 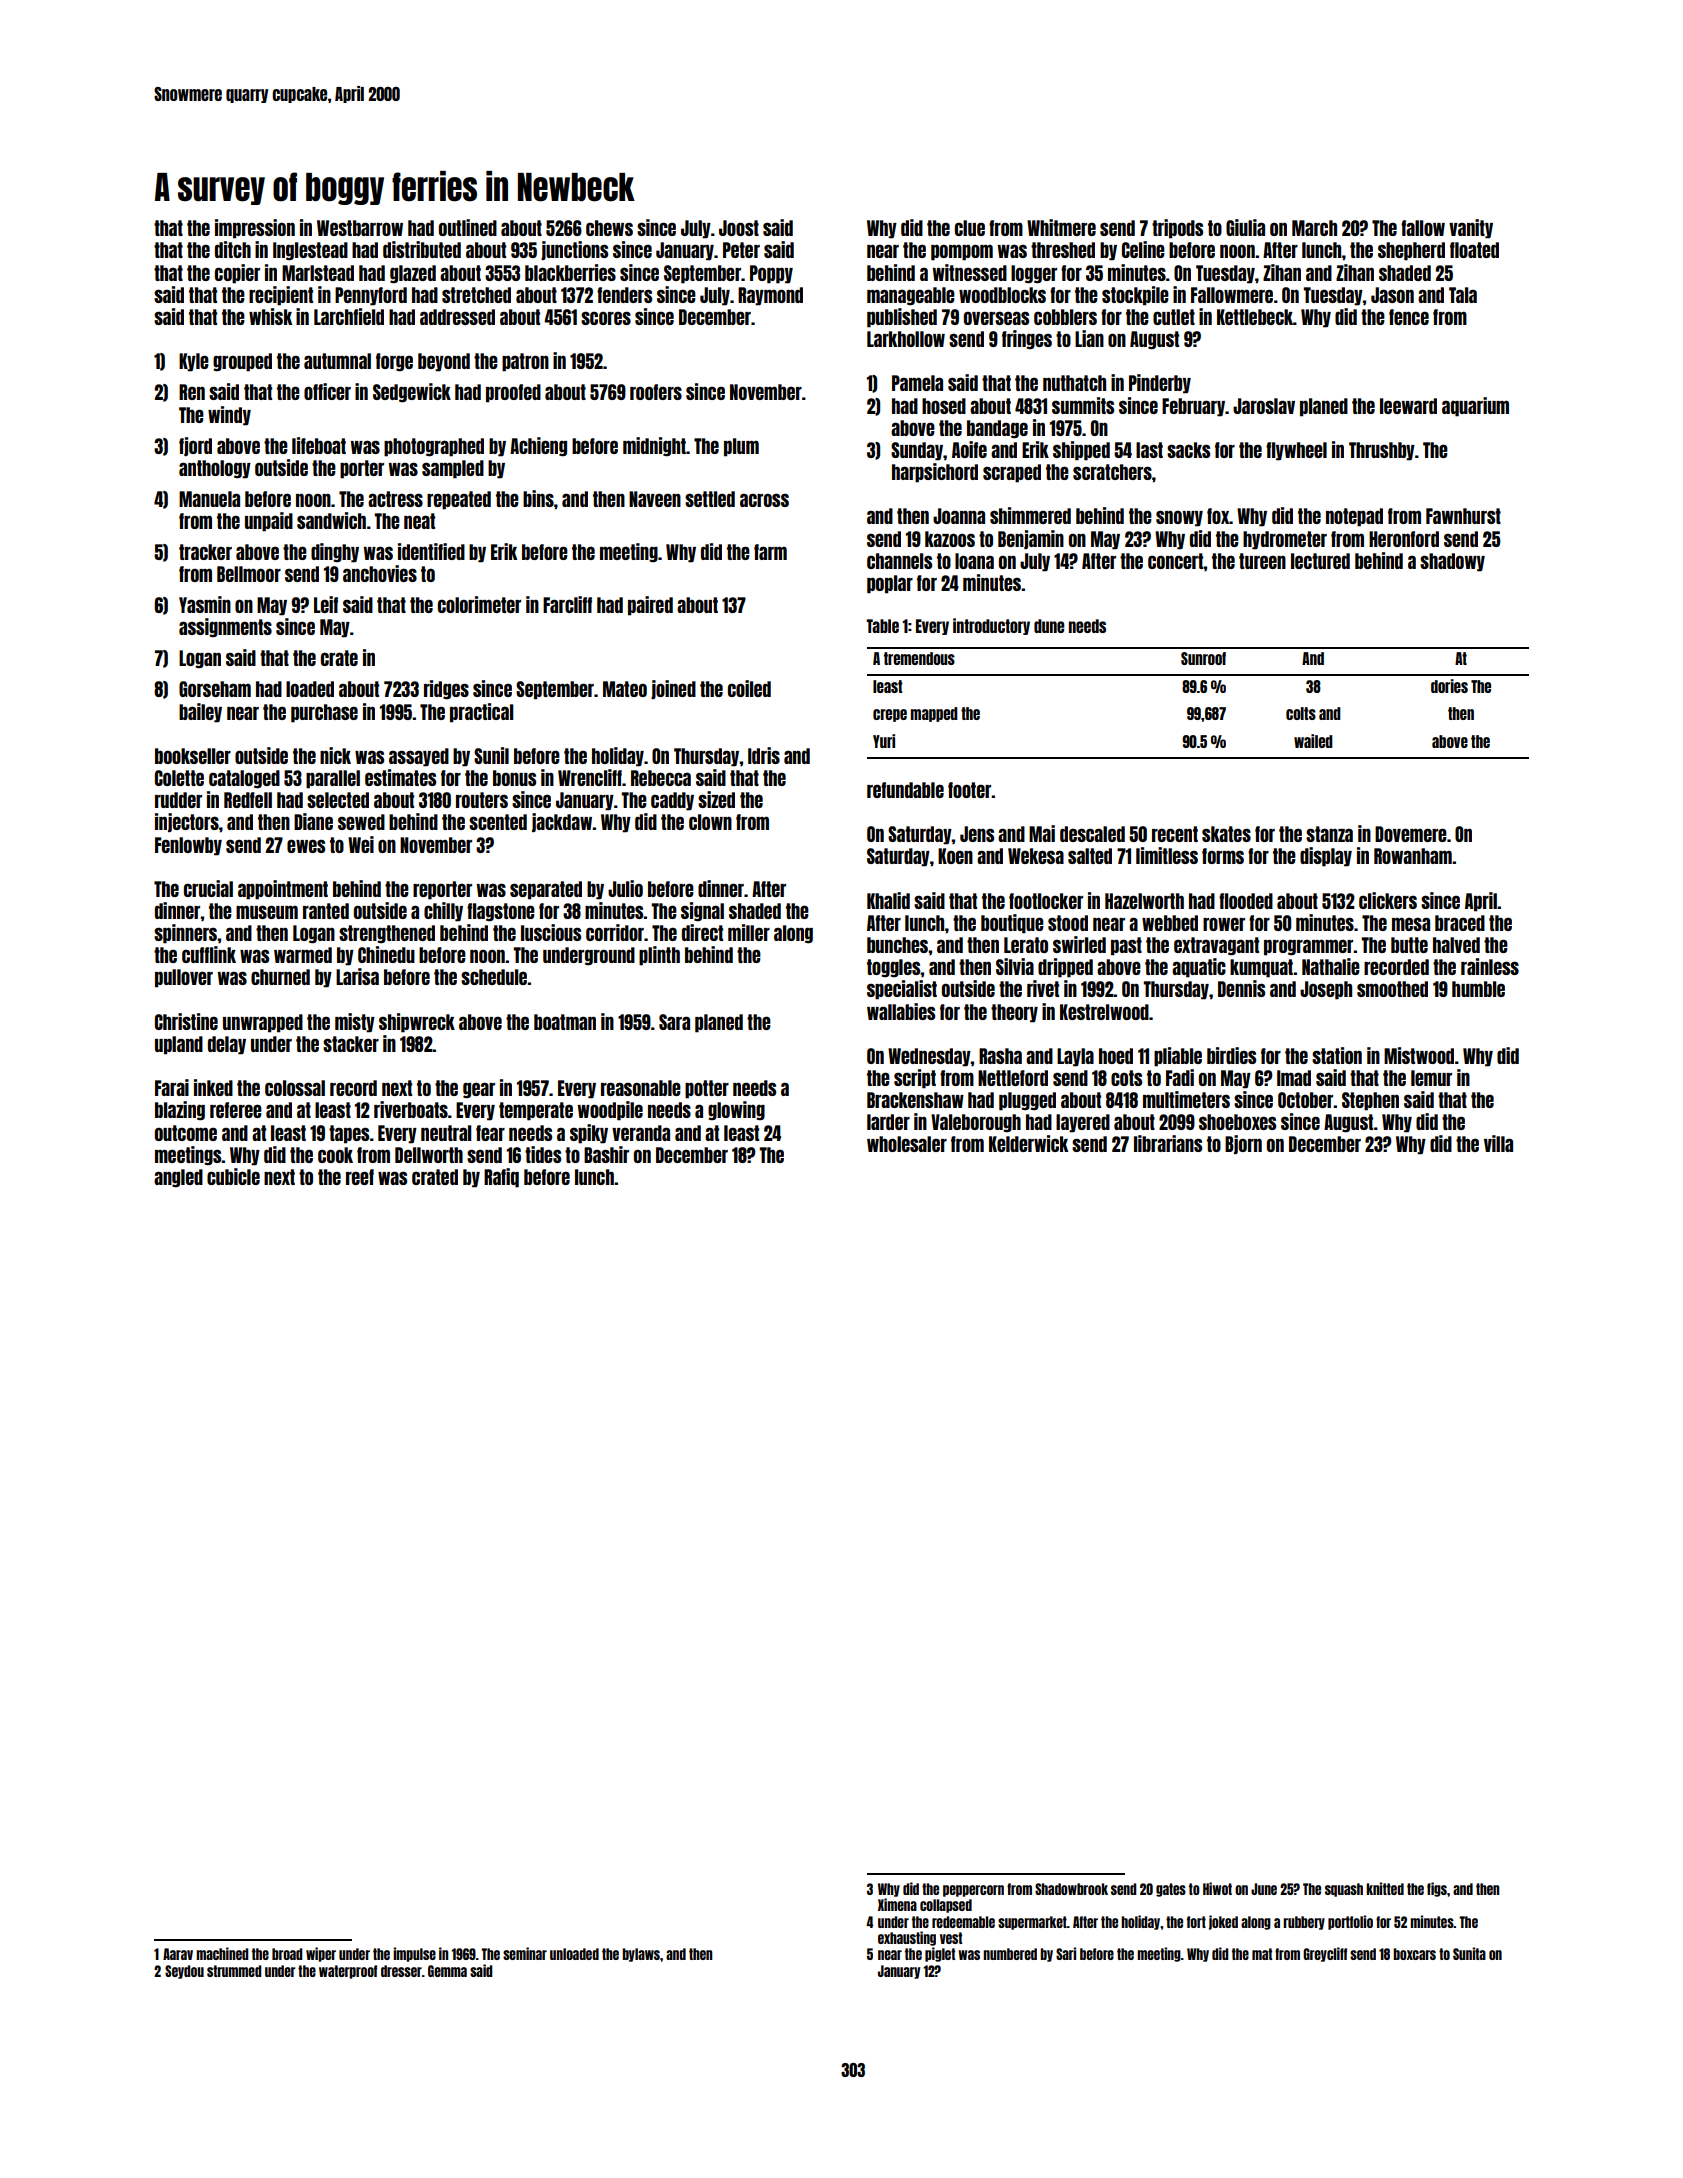 I want to click on beyond, so click(x=444, y=362).
